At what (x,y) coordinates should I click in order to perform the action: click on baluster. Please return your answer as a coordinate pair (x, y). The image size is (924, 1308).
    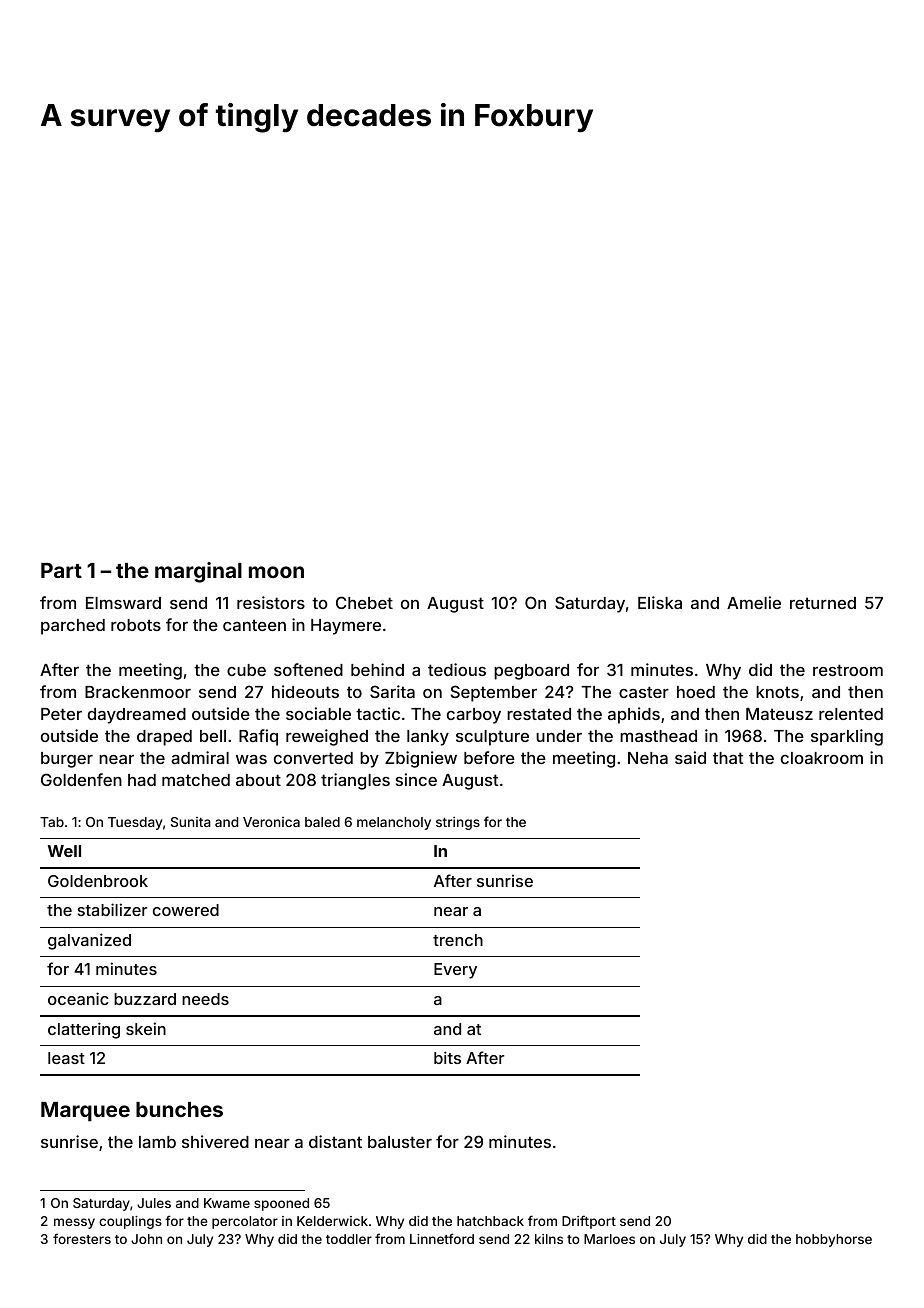
    Looking at the image, I should click on (400, 1142).
